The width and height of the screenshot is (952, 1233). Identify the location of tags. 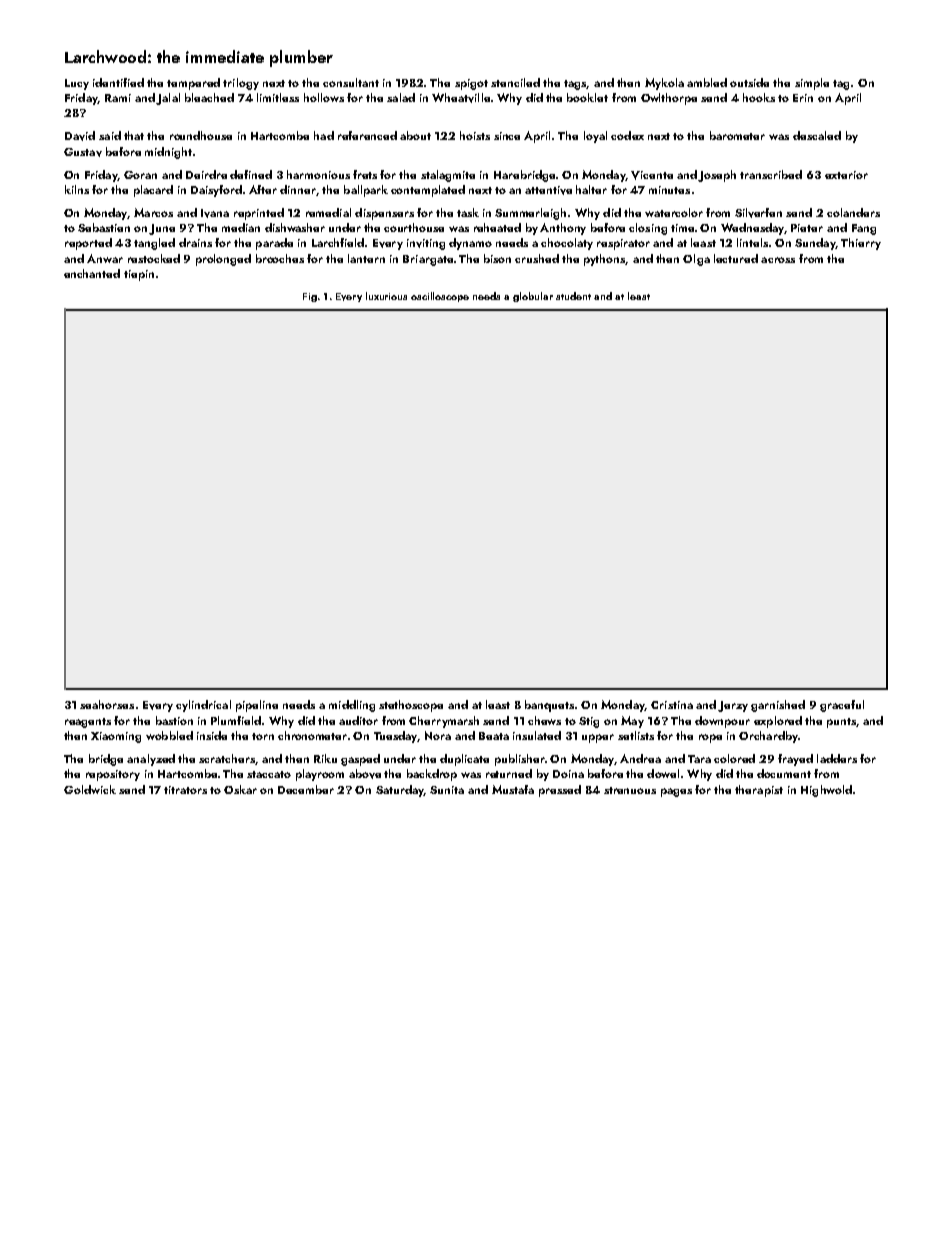
(575, 85).
